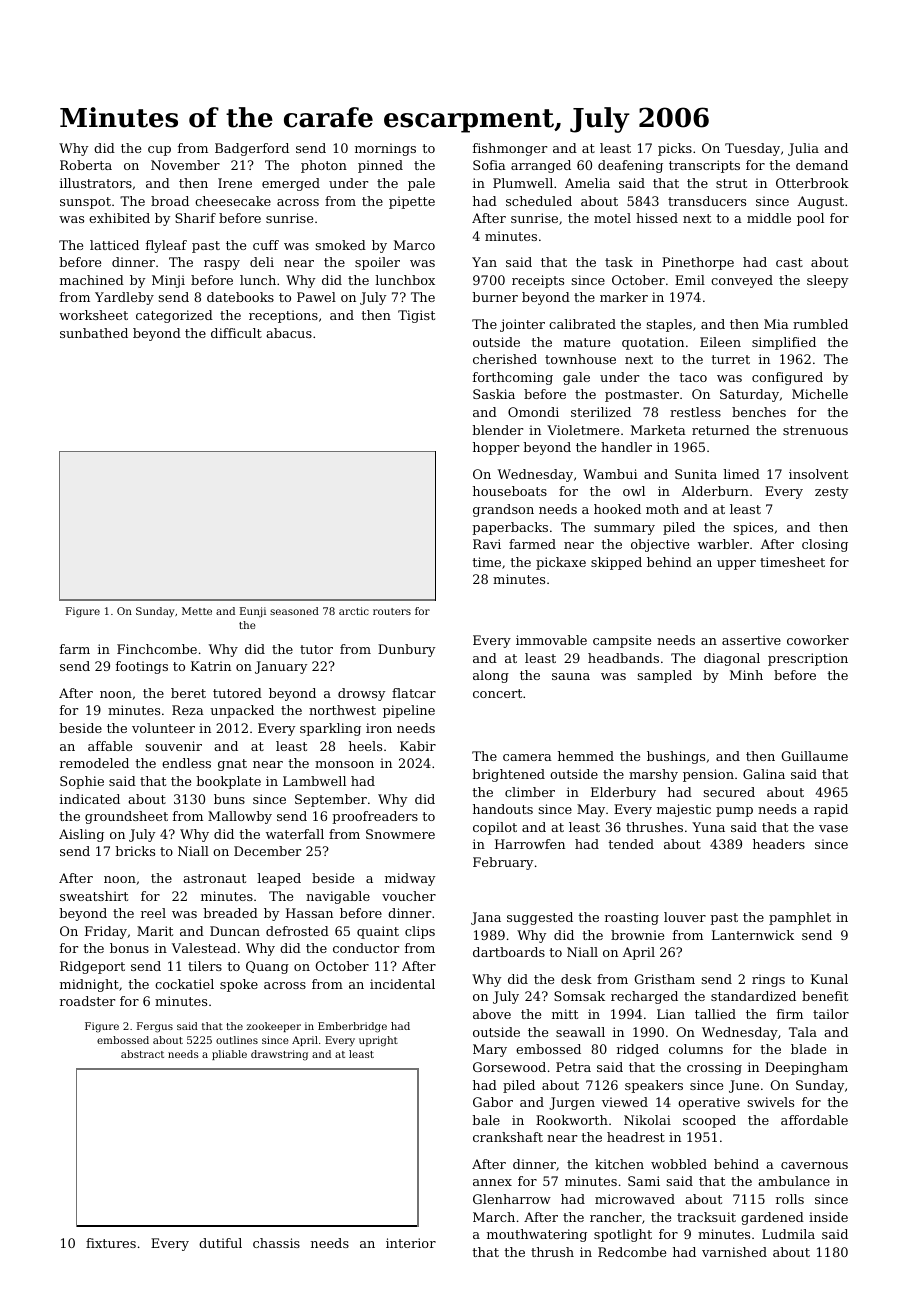 This image has height=1316, width=908. Describe the element at coordinates (86, 165) in the image. I see `Roberta` at that location.
